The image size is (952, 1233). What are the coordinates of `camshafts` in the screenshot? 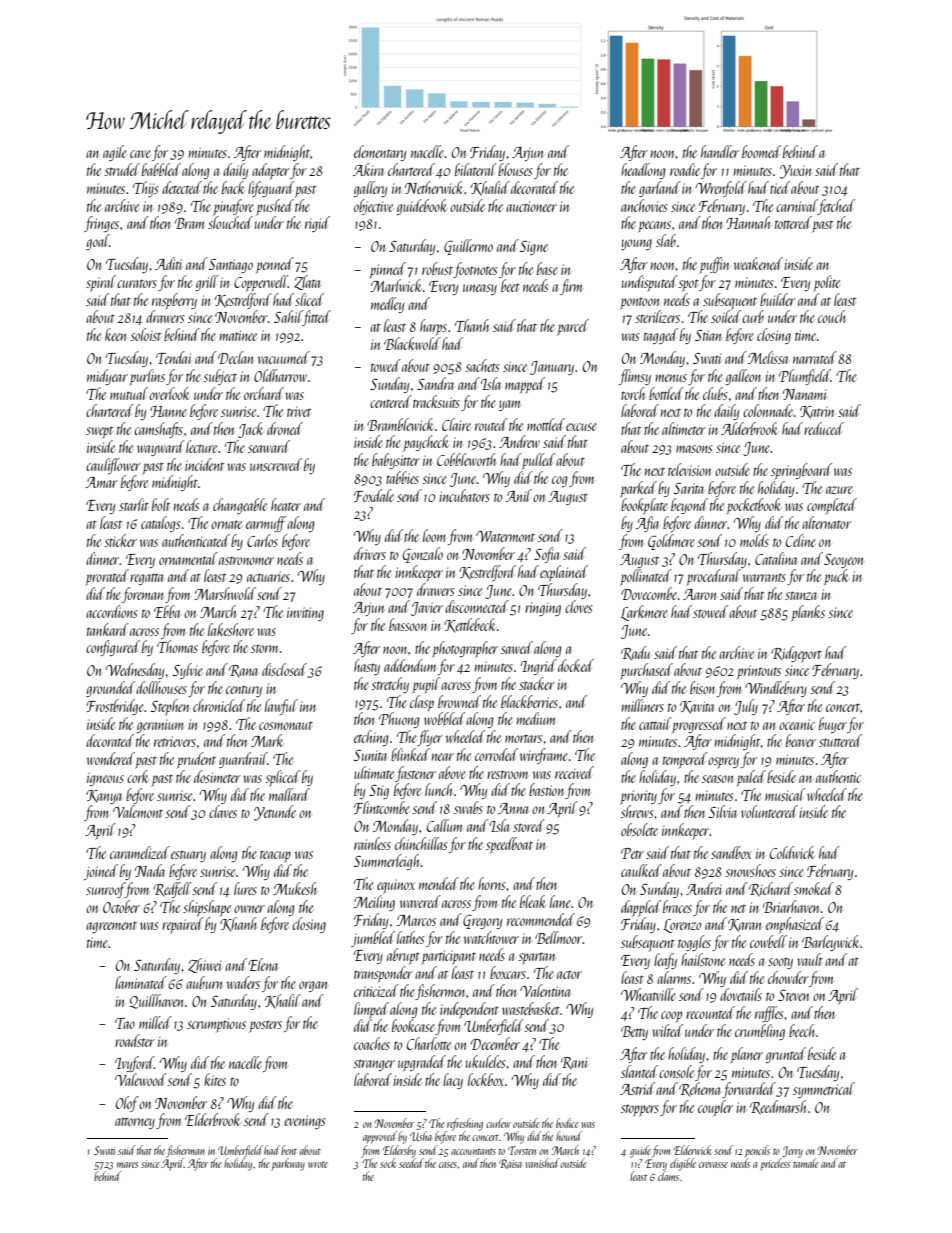 It's located at (158, 430).
